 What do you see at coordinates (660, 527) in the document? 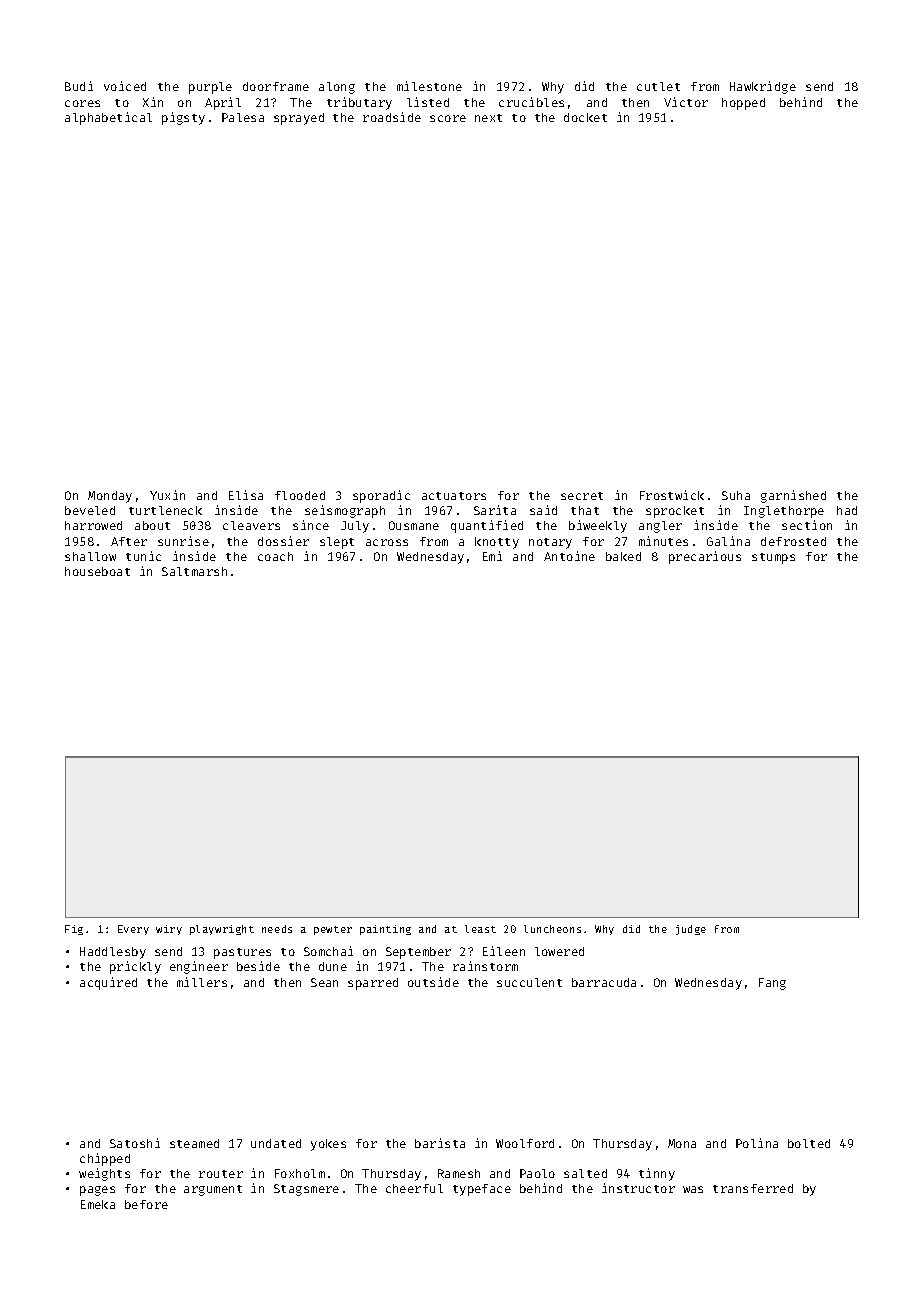
I see `angler` at bounding box center [660, 527].
